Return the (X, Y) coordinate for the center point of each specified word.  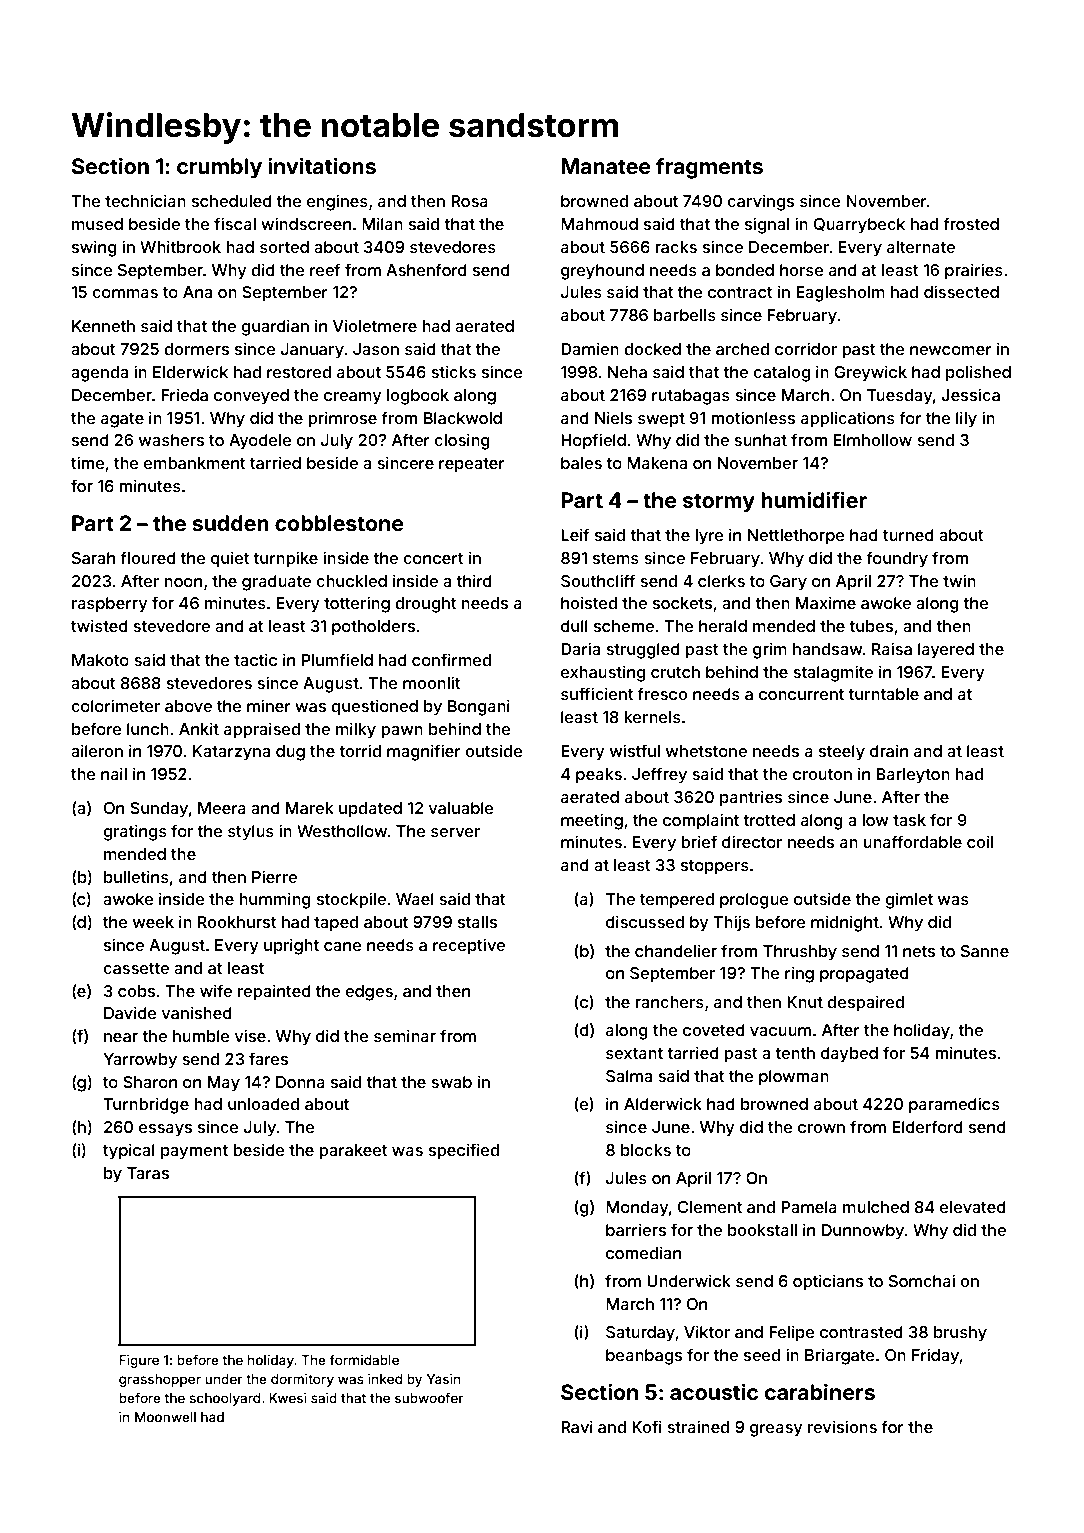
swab (451, 1082)
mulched (876, 1207)
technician (145, 200)
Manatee (606, 166)
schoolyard (224, 1399)
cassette (136, 968)
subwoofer (429, 1397)
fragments (709, 168)
